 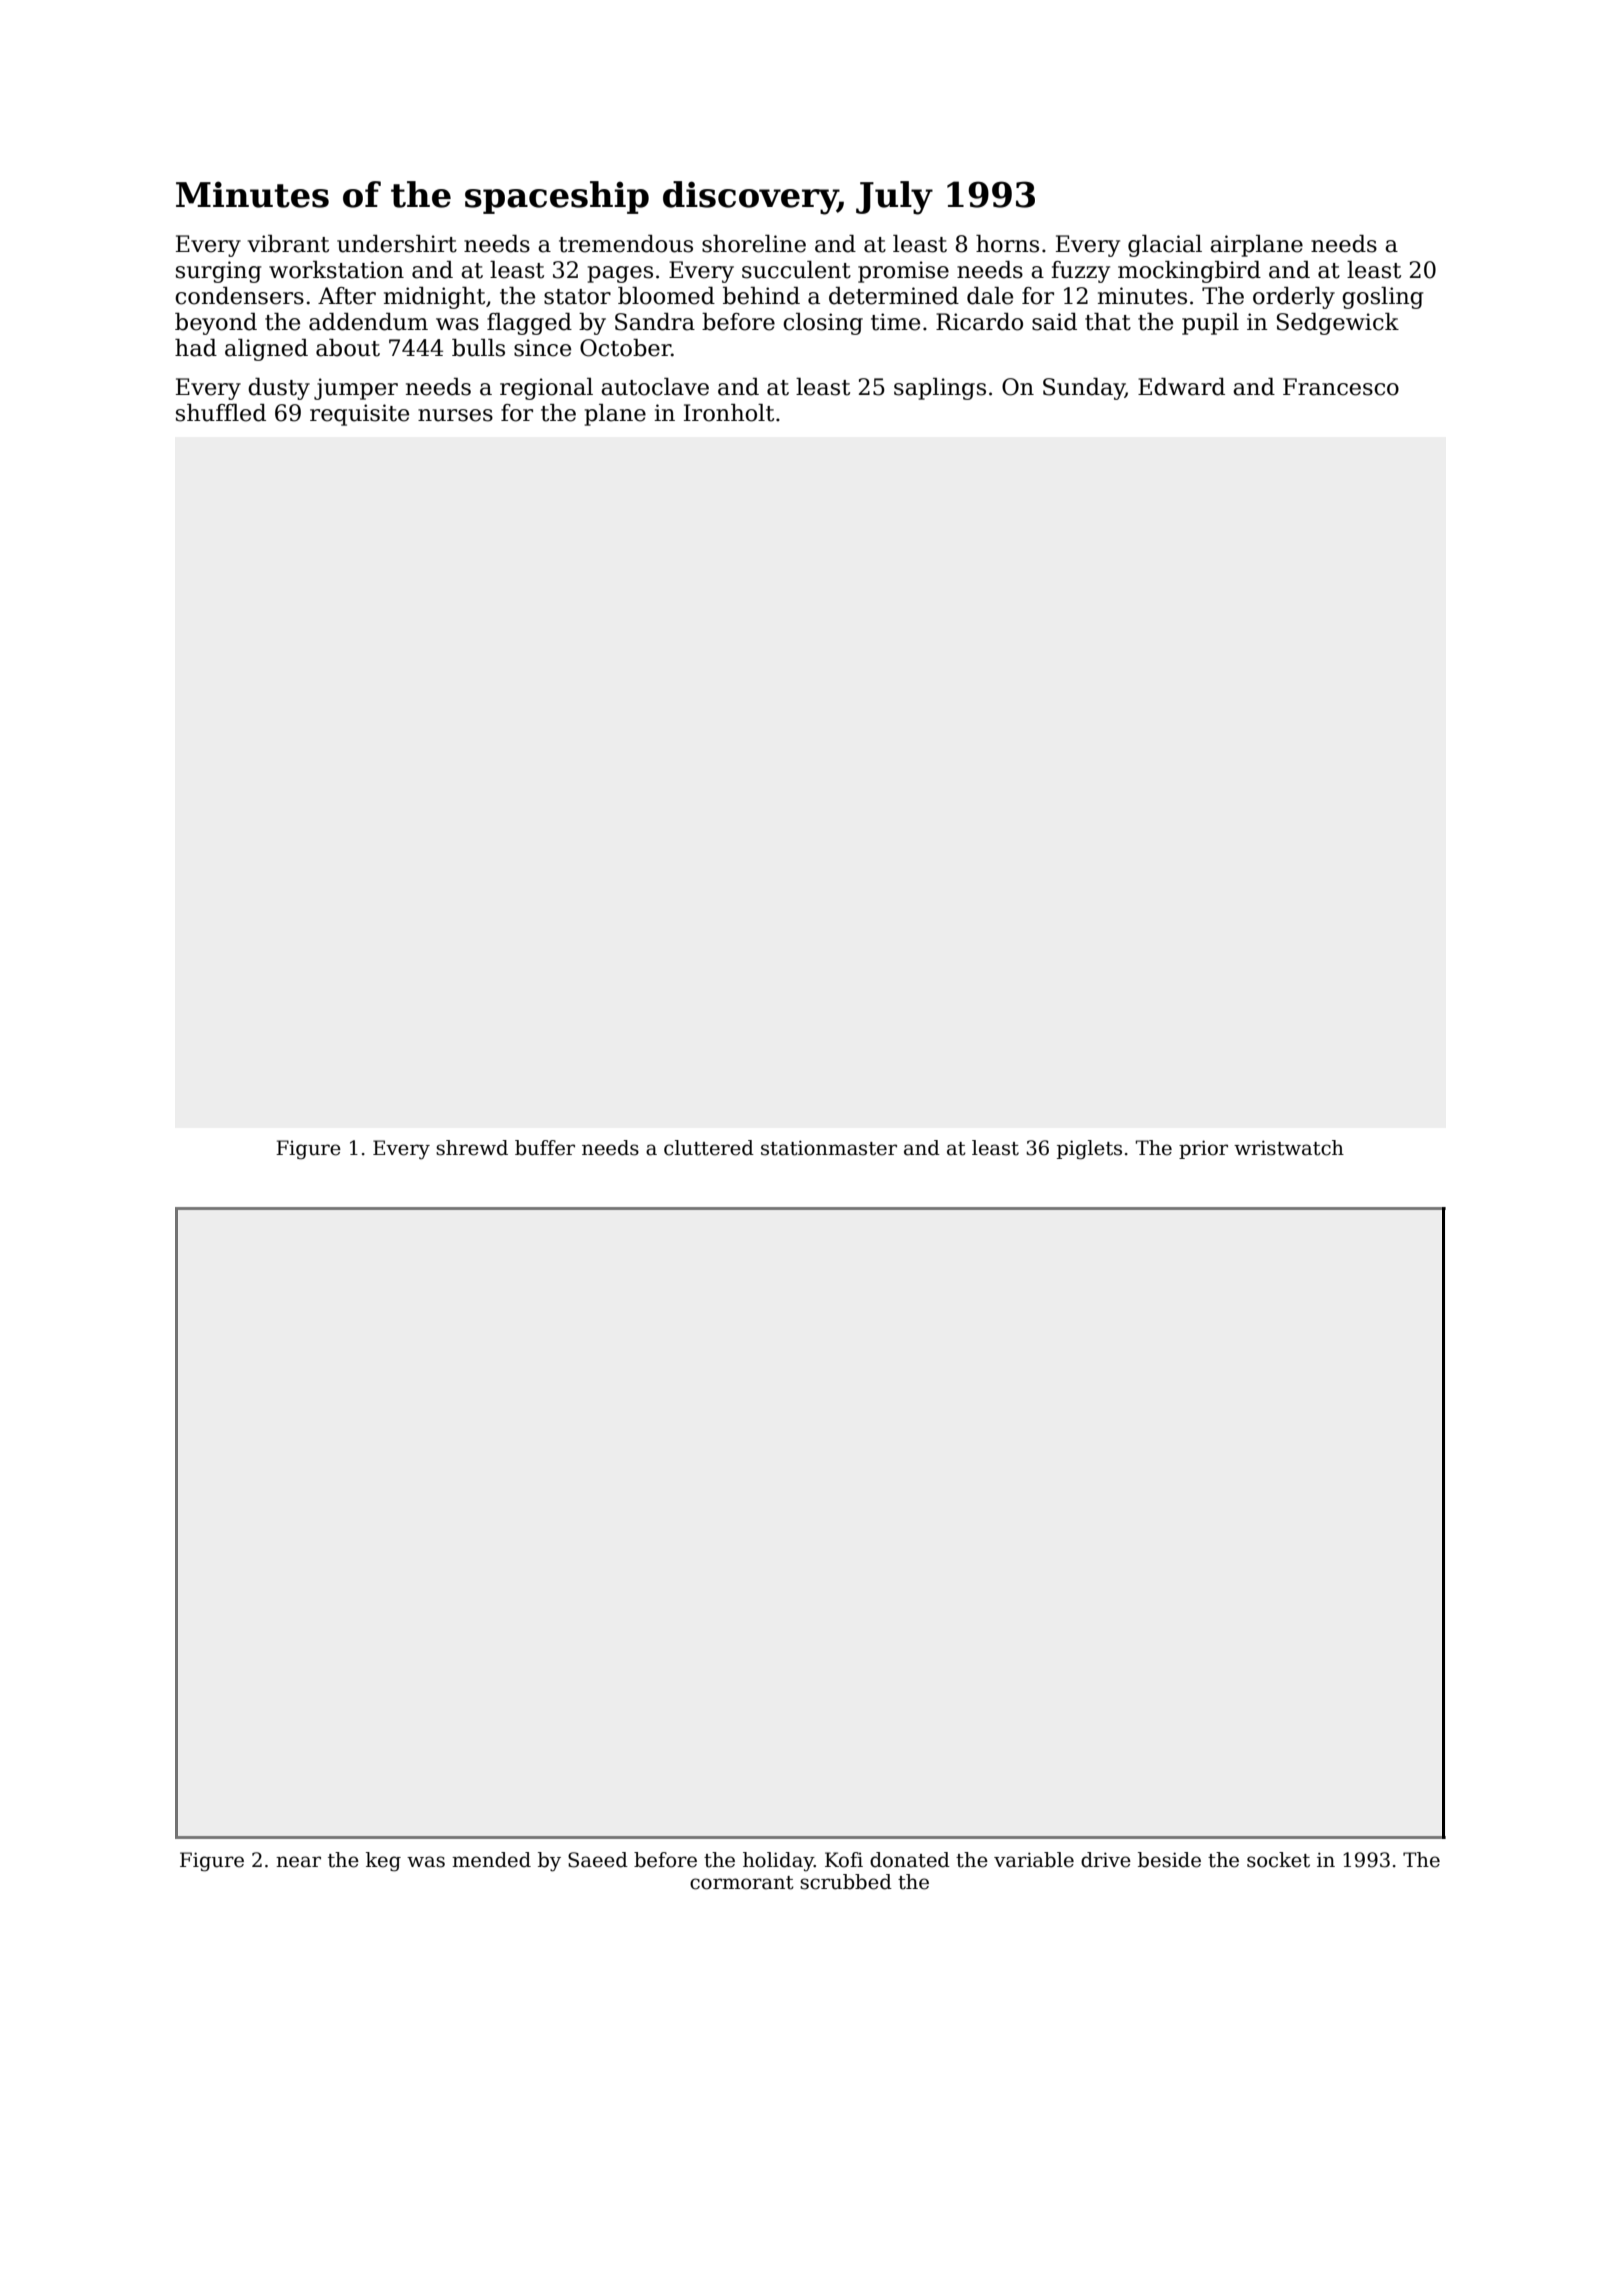 What do you see at coordinates (1289, 1148) in the page?
I see `wristwatch` at bounding box center [1289, 1148].
